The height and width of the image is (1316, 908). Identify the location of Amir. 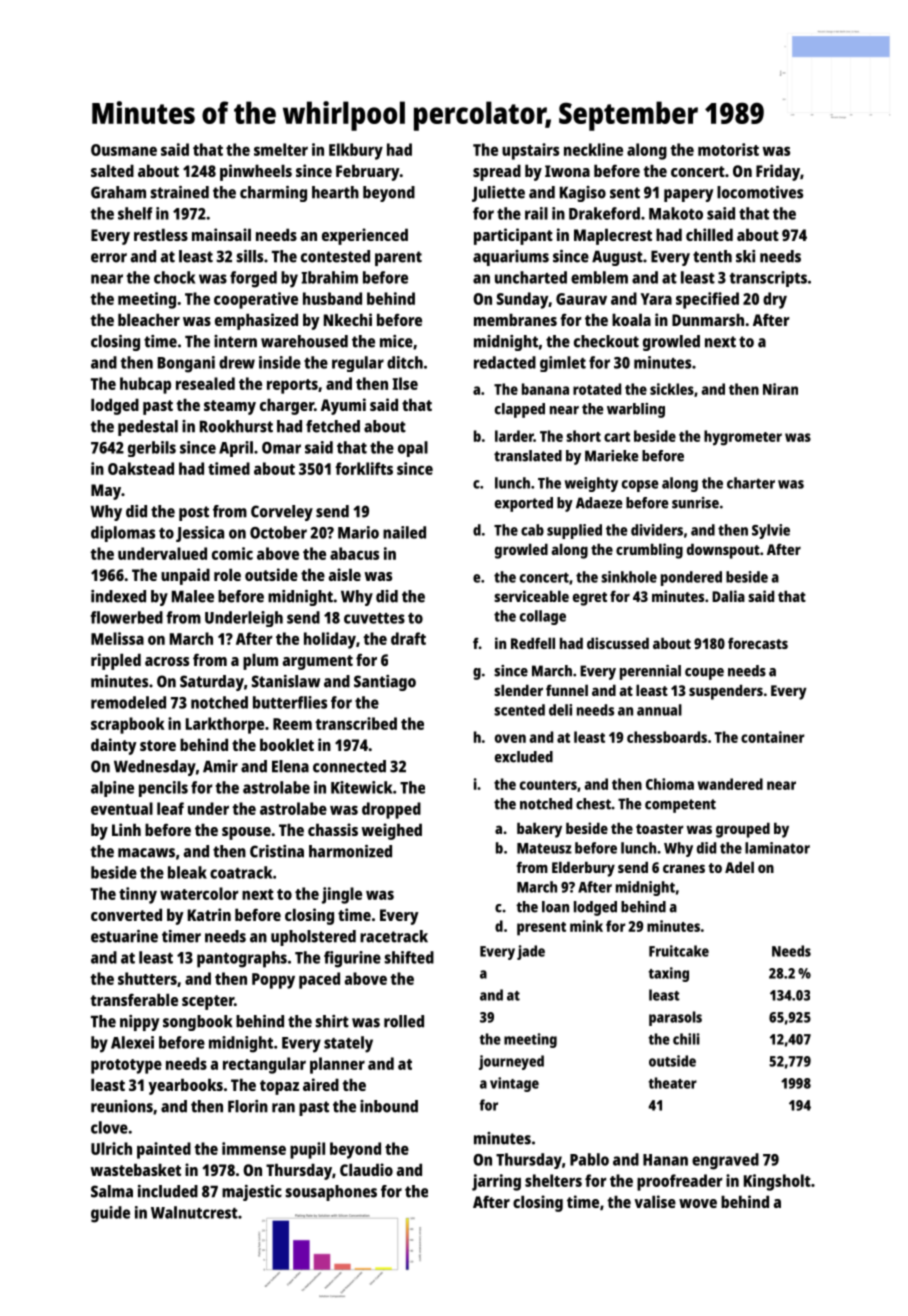
(220, 766).
